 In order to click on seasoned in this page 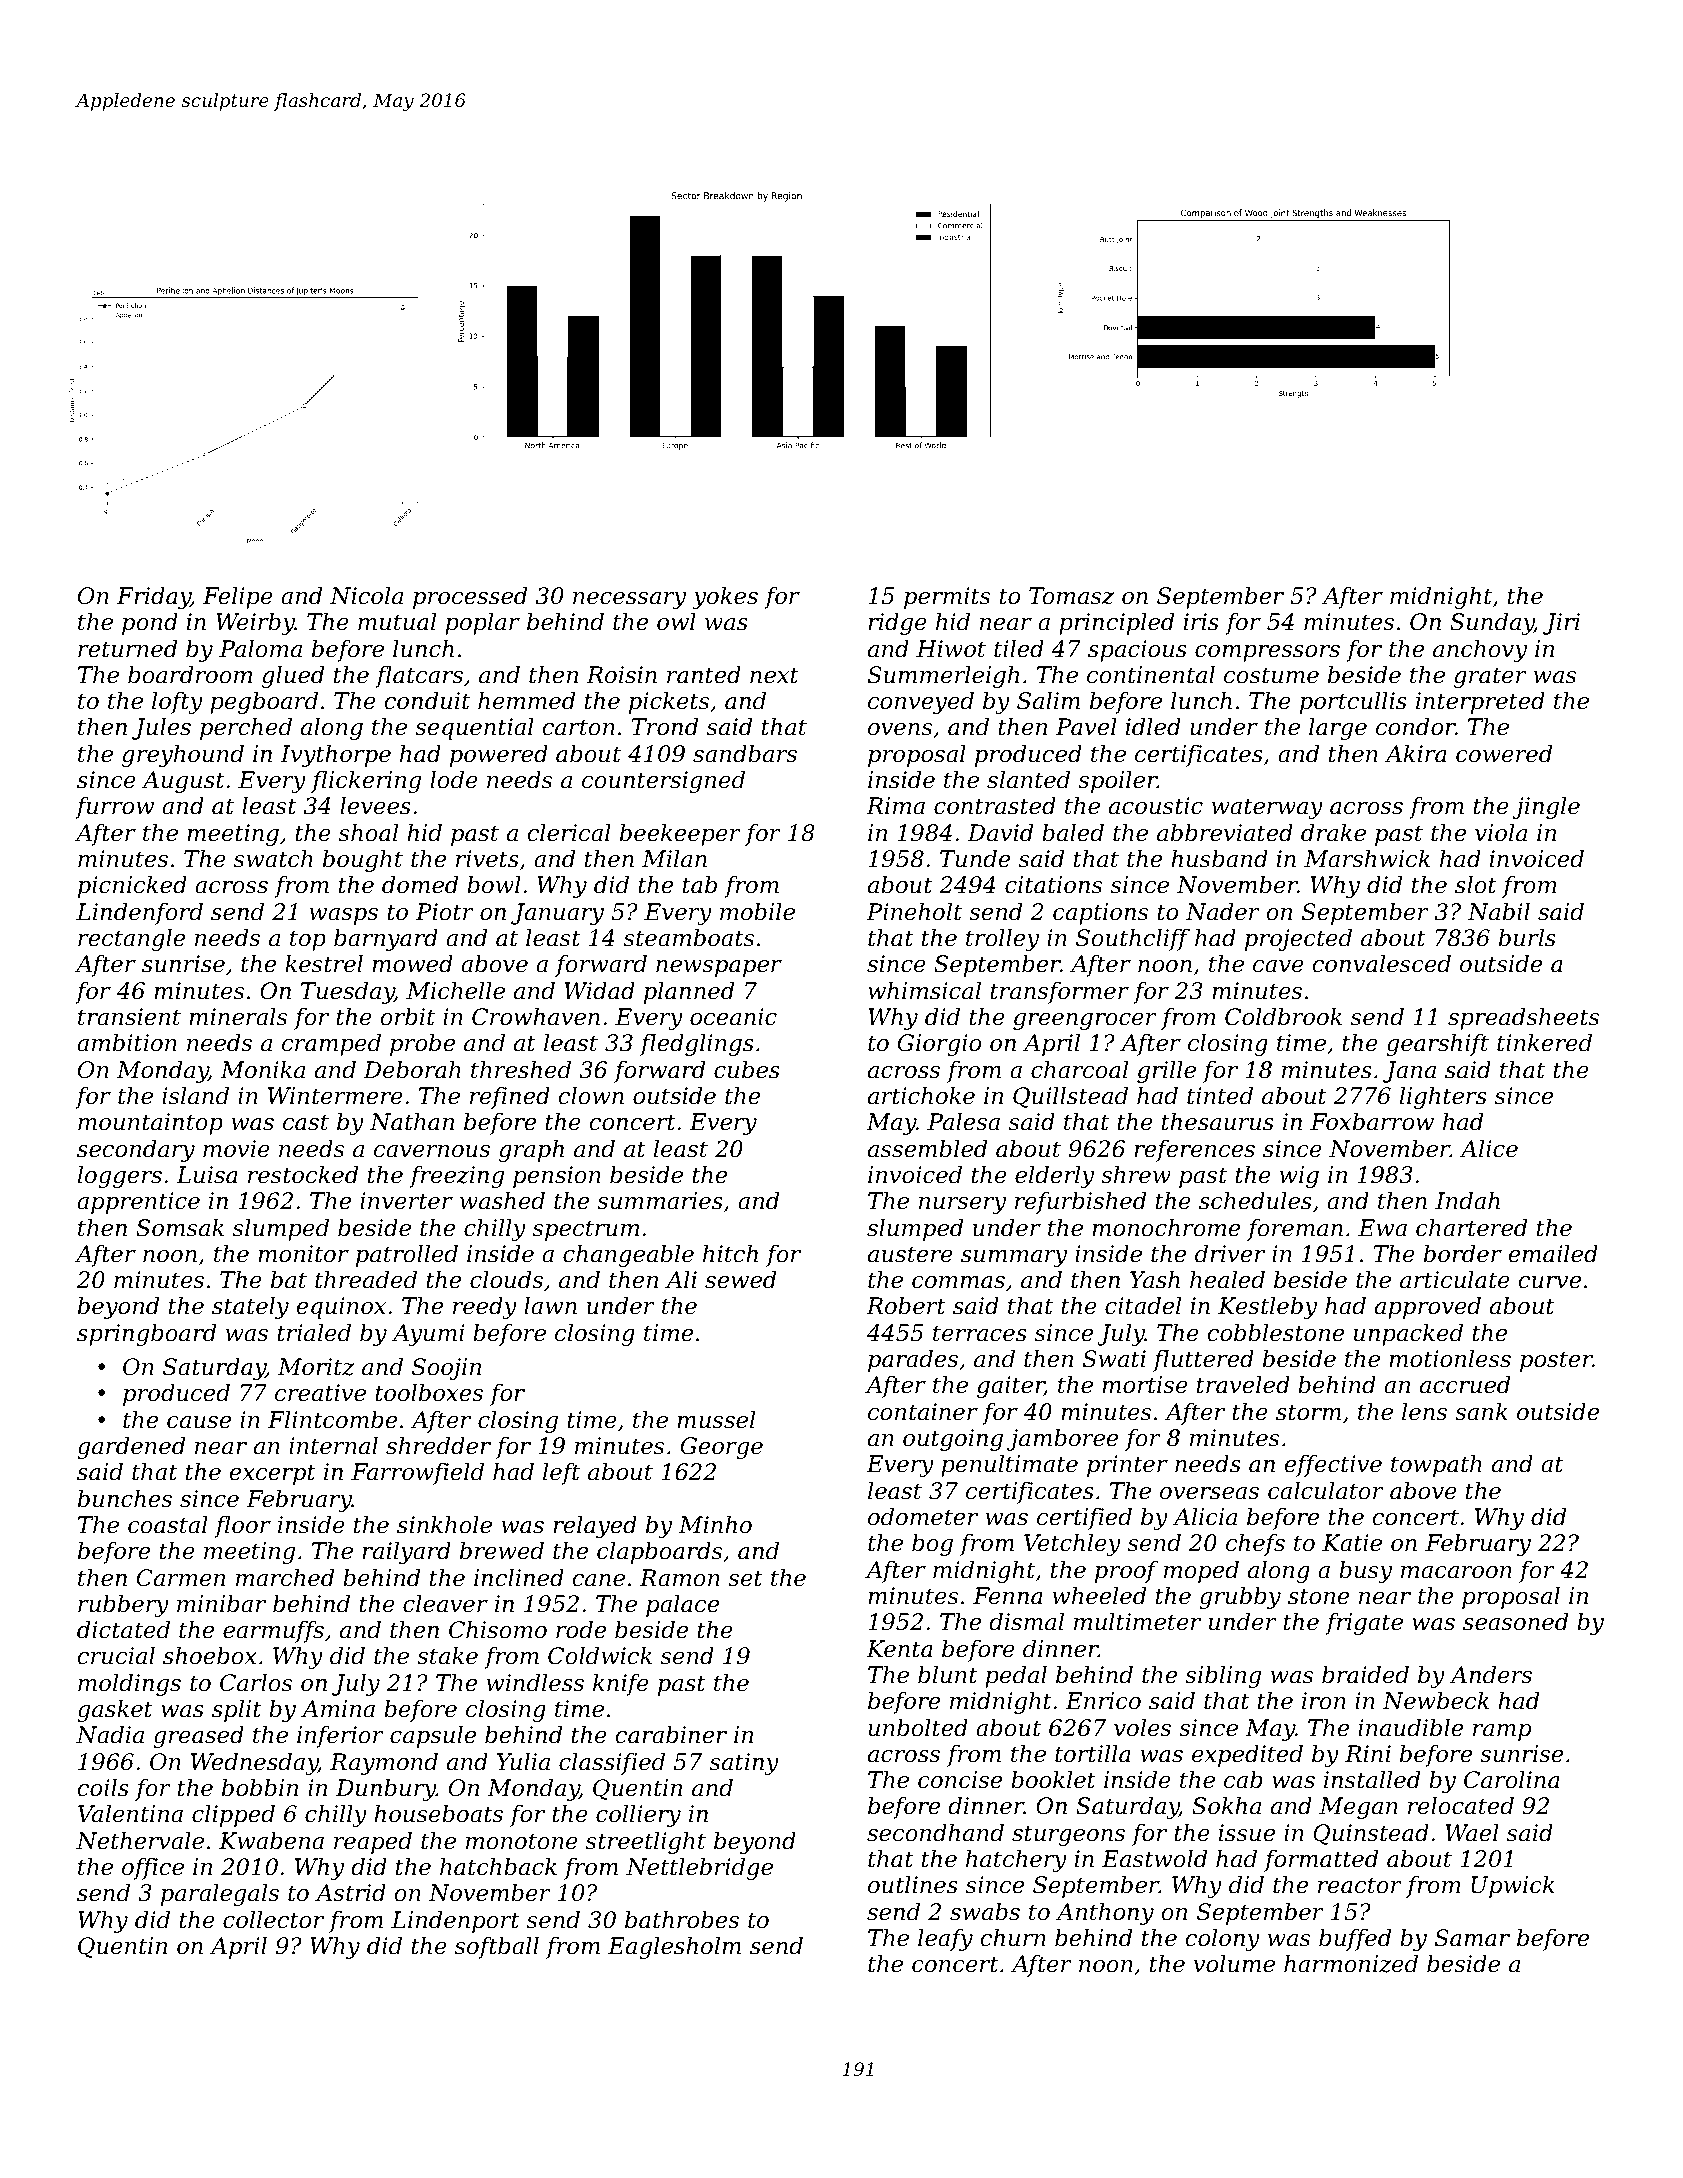, I will do `click(1515, 1622)`.
